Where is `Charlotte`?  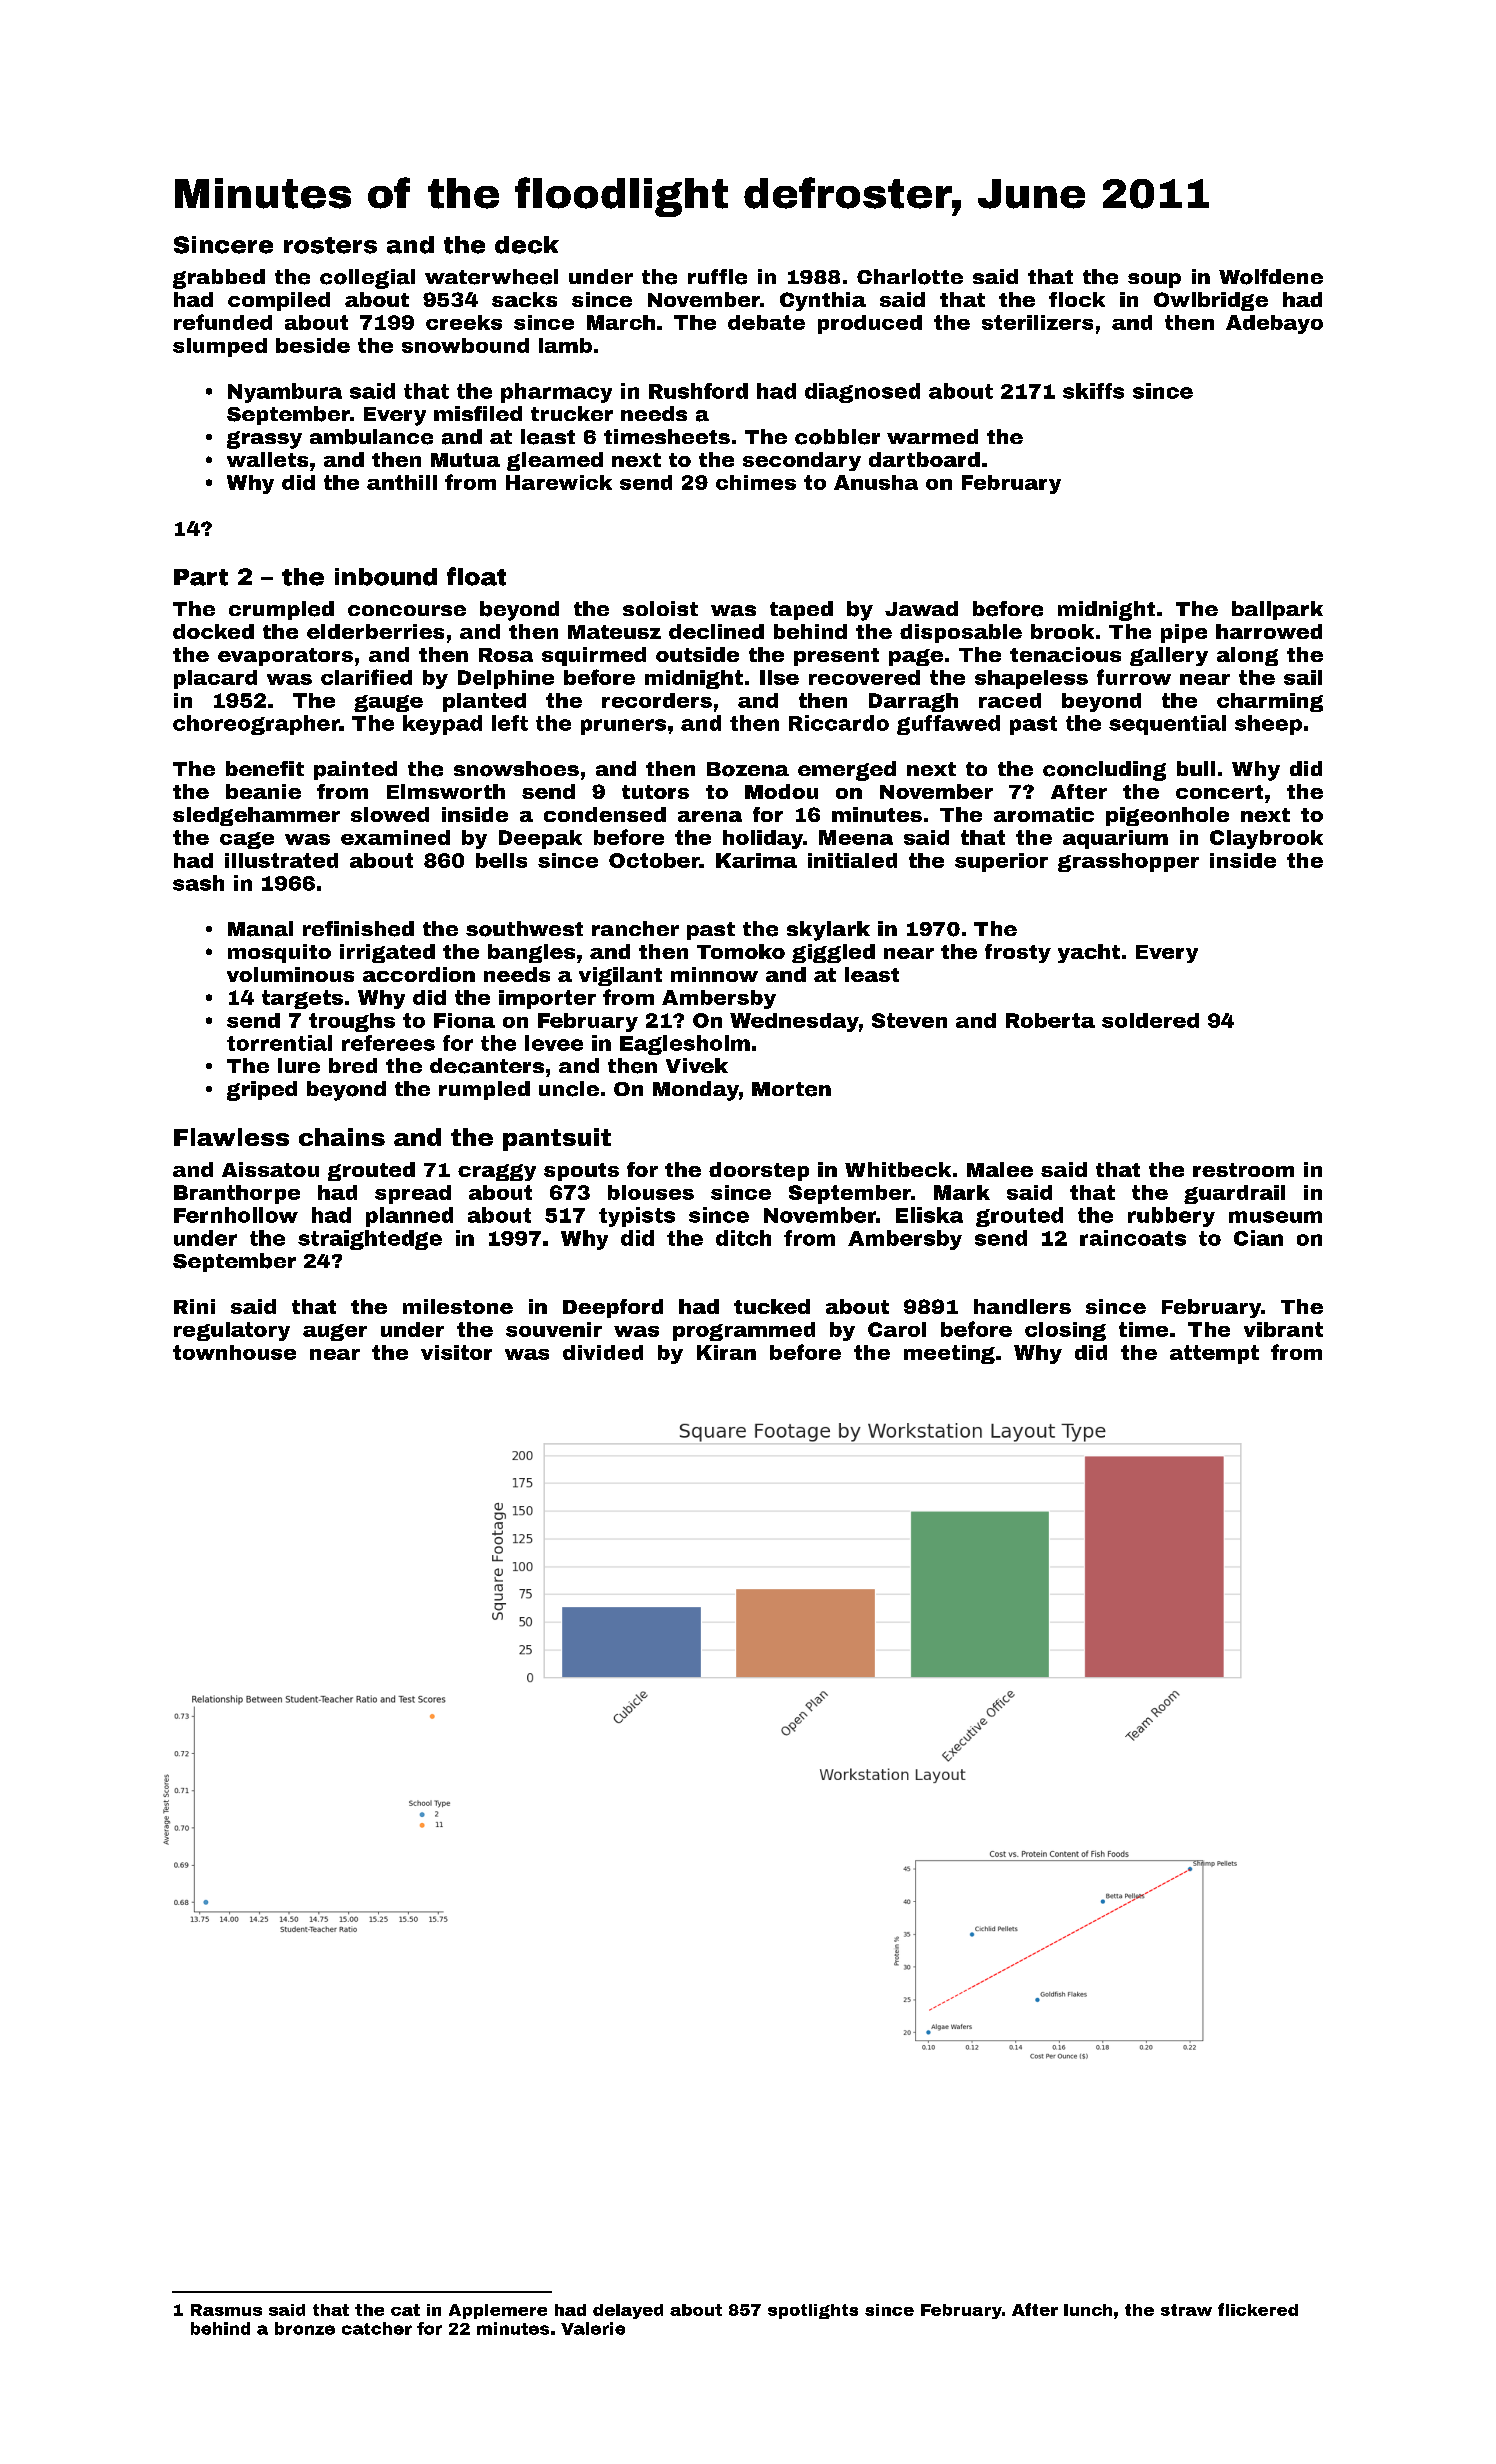
Charlotte is located at coordinates (910, 277).
